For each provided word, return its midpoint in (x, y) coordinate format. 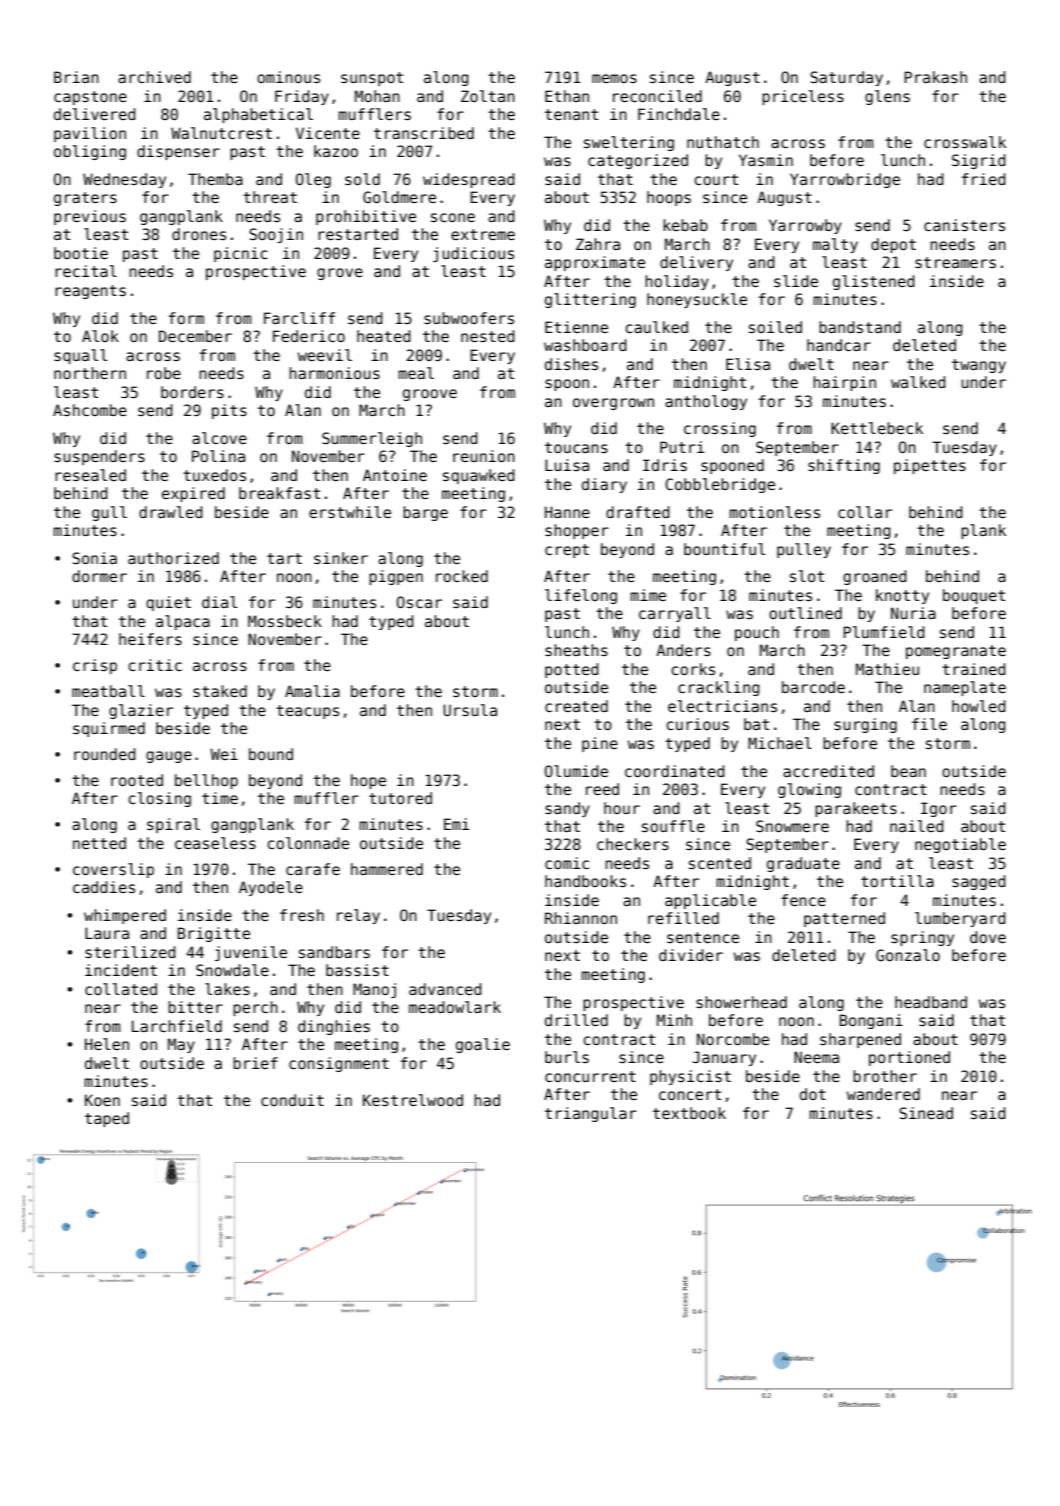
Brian (76, 77)
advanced (445, 989)
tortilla (897, 881)
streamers (955, 262)
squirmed (109, 729)
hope (368, 781)
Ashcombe (90, 410)
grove (340, 274)
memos (614, 78)
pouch (757, 633)
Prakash (935, 77)
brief (255, 1063)
